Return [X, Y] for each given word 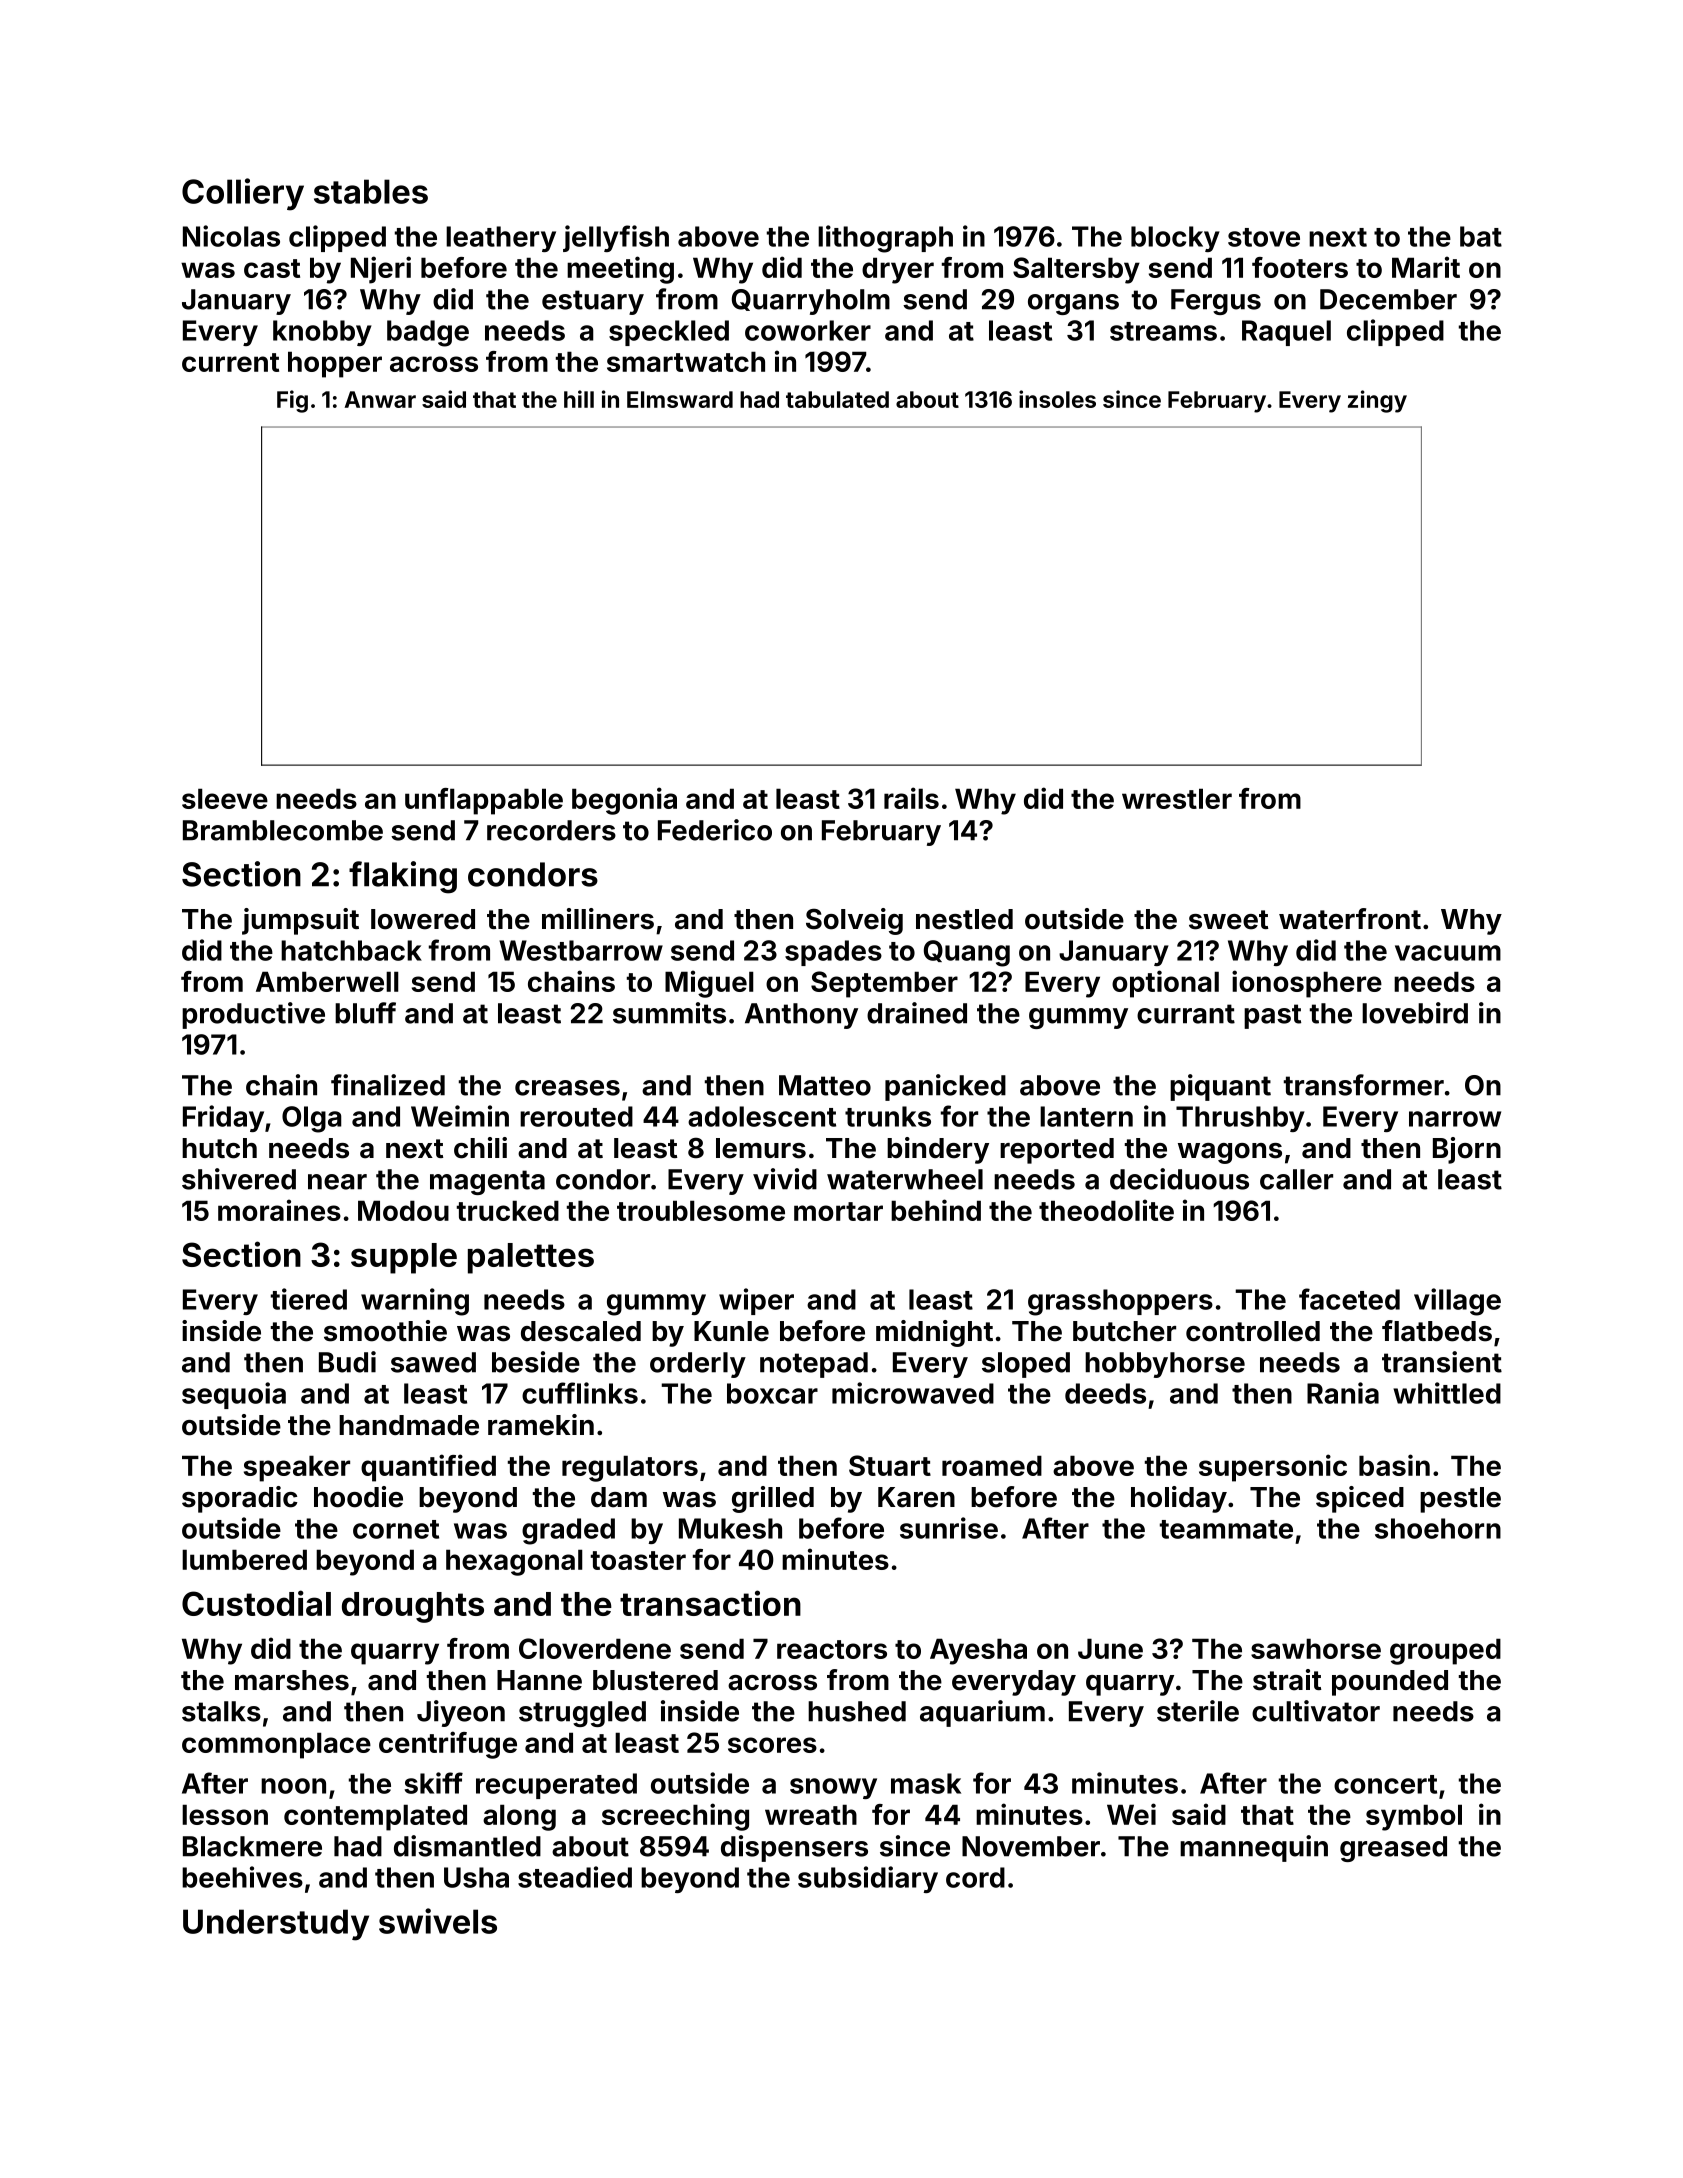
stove [1264, 237]
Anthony [801, 1016]
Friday [223, 1118]
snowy [833, 1788]
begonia [624, 801]
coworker [808, 330]
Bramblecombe [283, 830]
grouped [1445, 1651]
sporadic [240, 1499]
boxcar [772, 1393]
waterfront [1350, 919]
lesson [225, 1814]
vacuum [1448, 953]
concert [1385, 1784]
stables [371, 191]
